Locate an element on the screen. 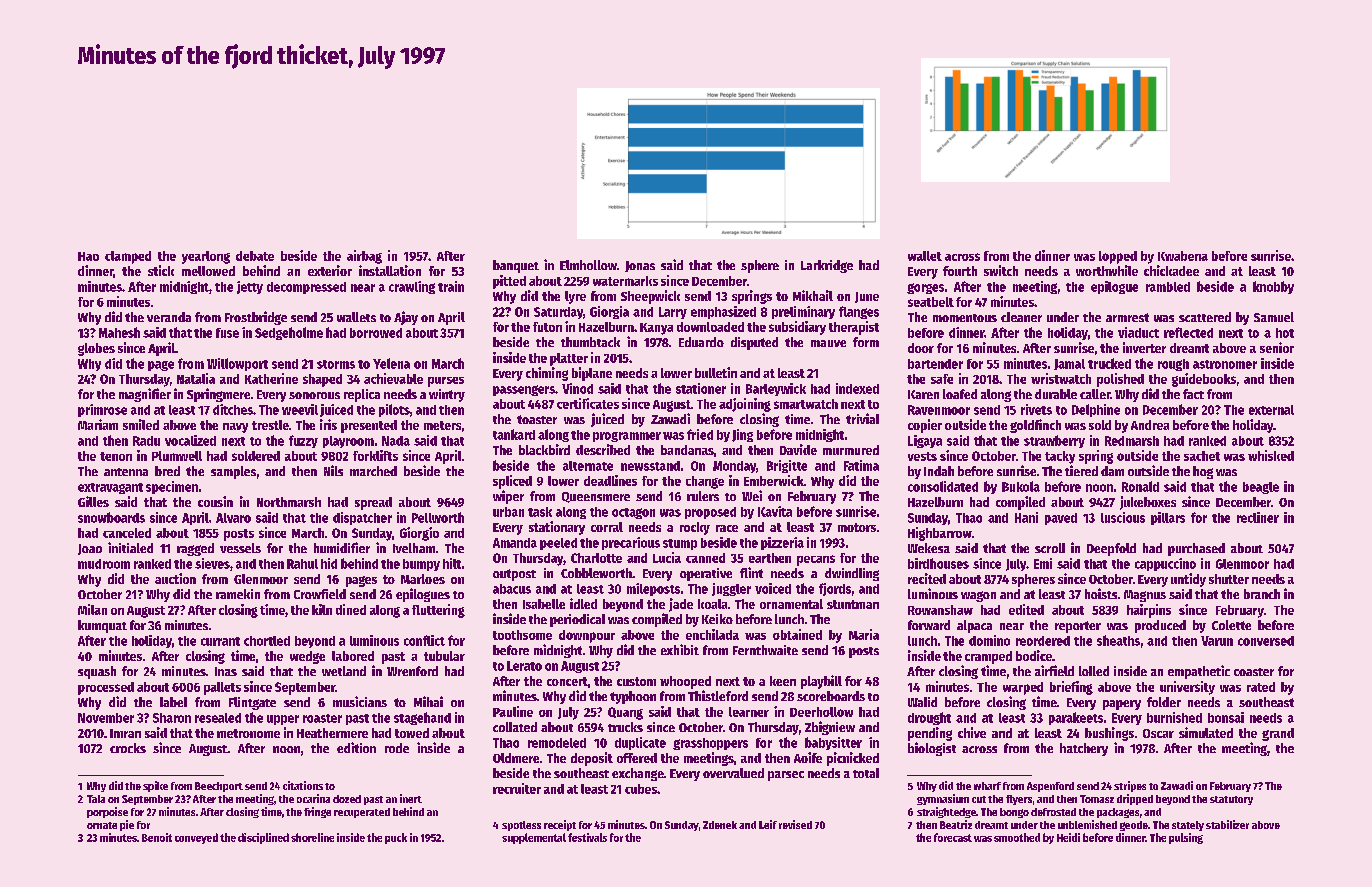 The height and width of the screenshot is (887, 1372). Sedgeholme is located at coordinates (289, 333).
